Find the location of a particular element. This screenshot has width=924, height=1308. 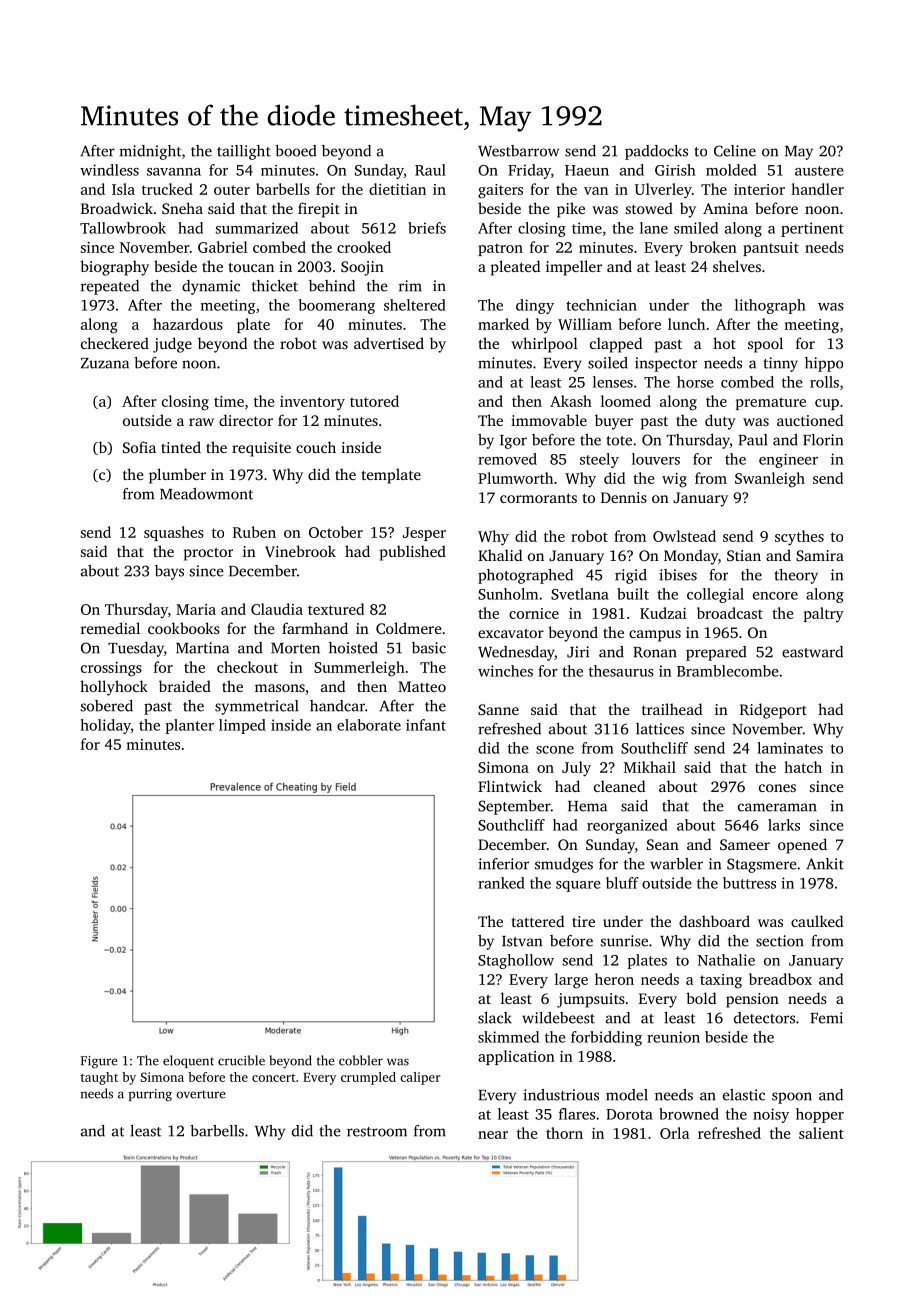

Claudia is located at coordinates (277, 609).
